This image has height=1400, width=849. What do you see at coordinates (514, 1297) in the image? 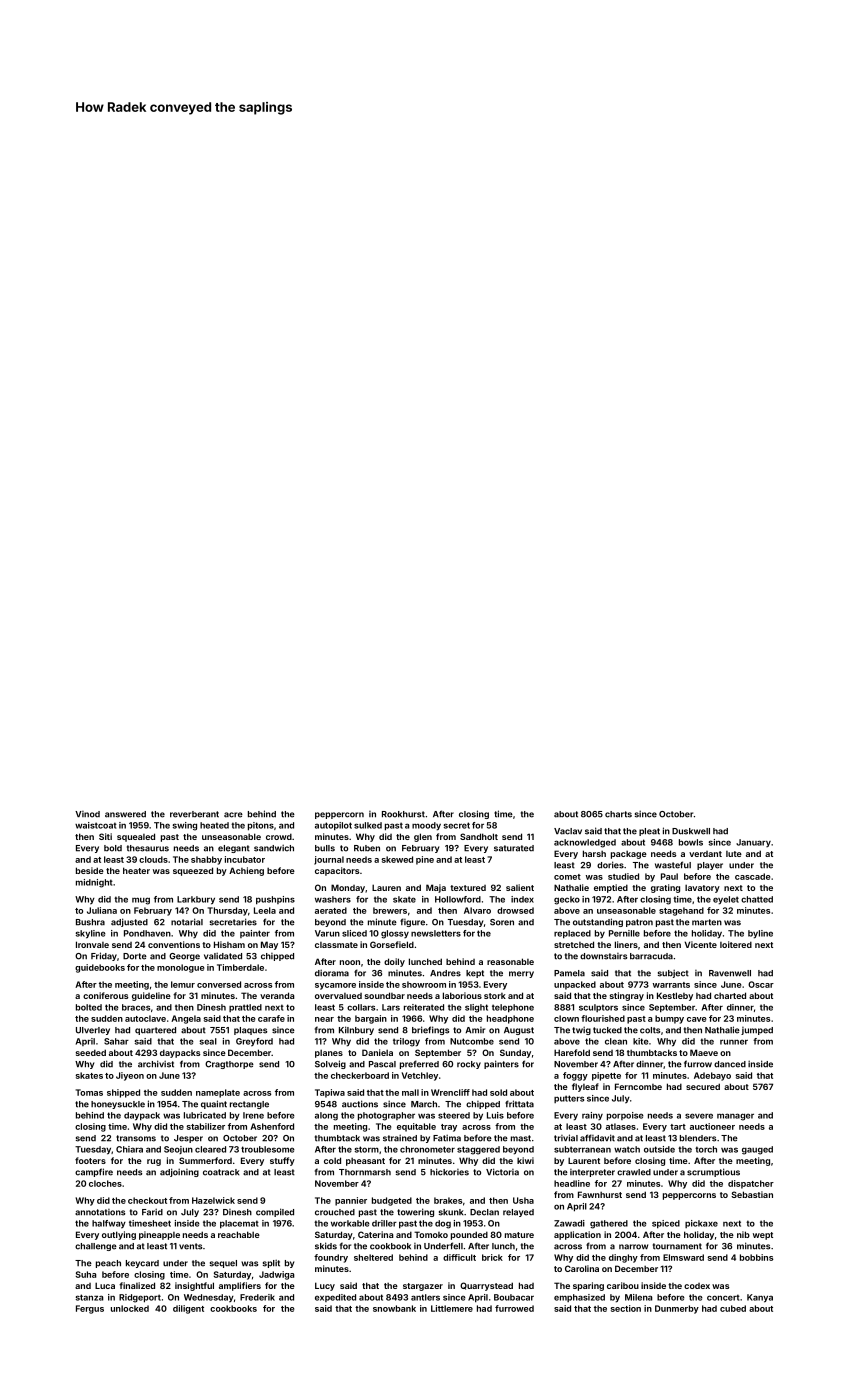
I see `Boubacar` at bounding box center [514, 1297].
